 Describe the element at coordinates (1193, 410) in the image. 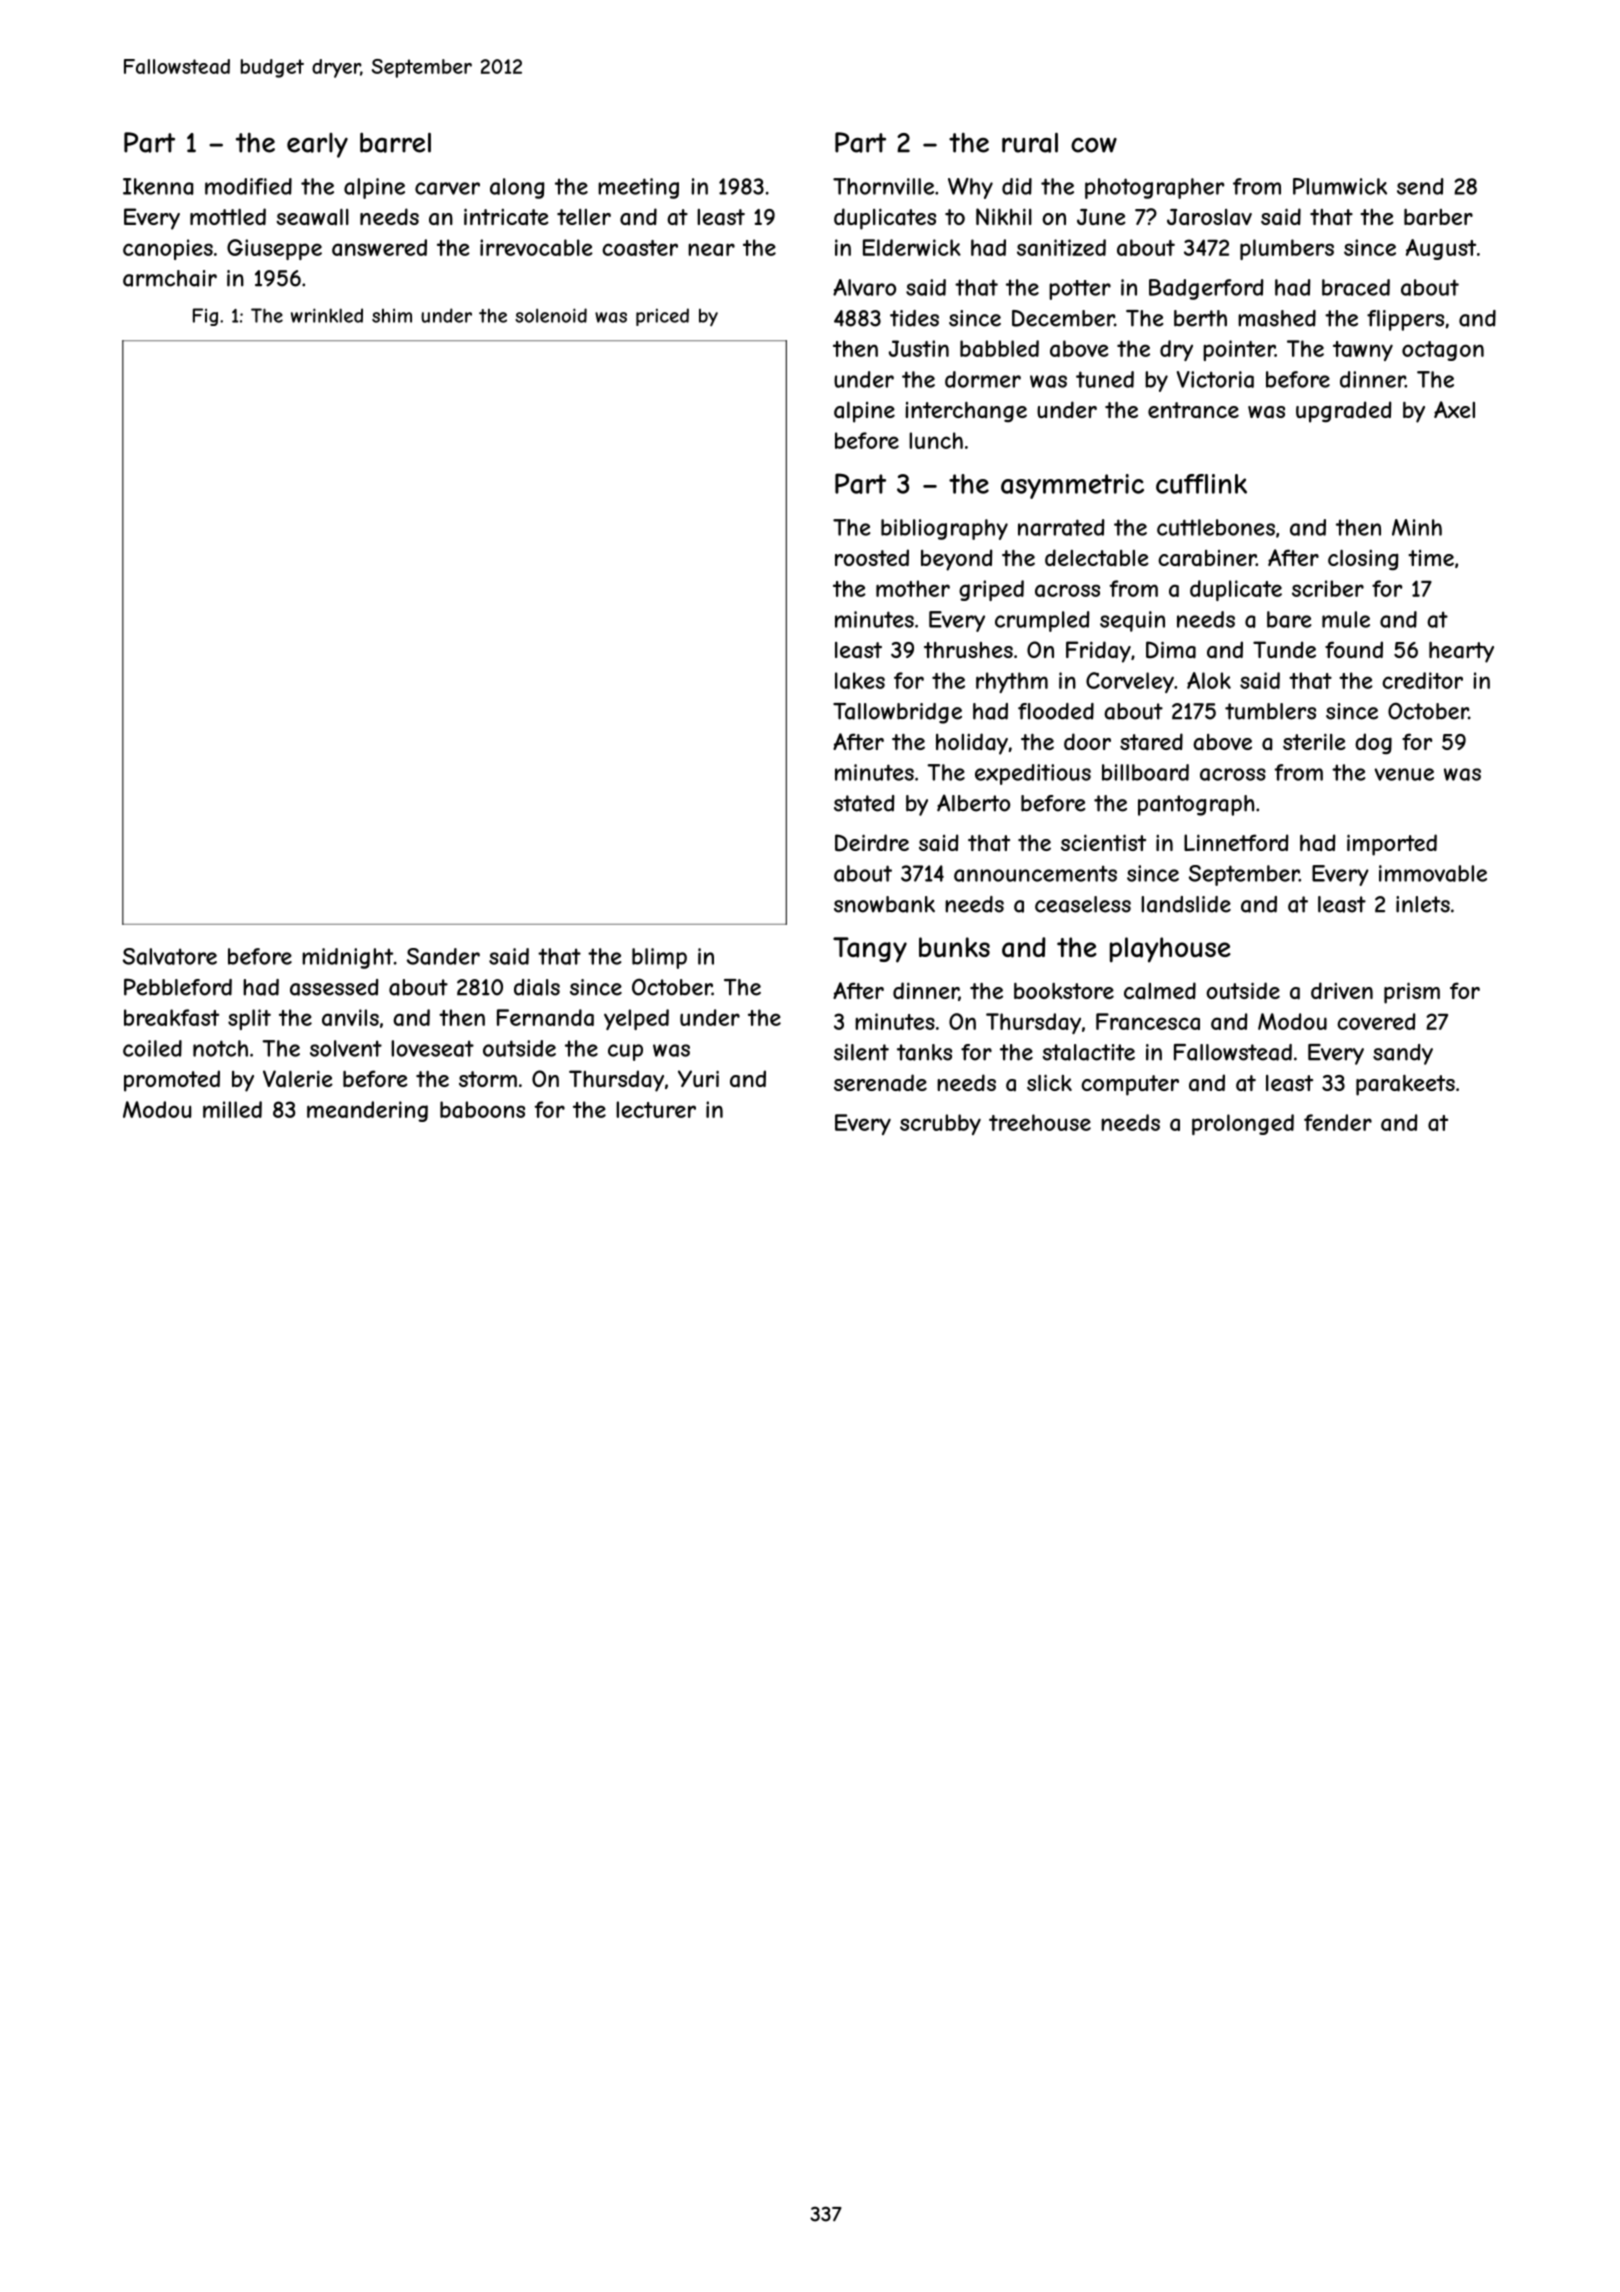

I see `entrance` at that location.
